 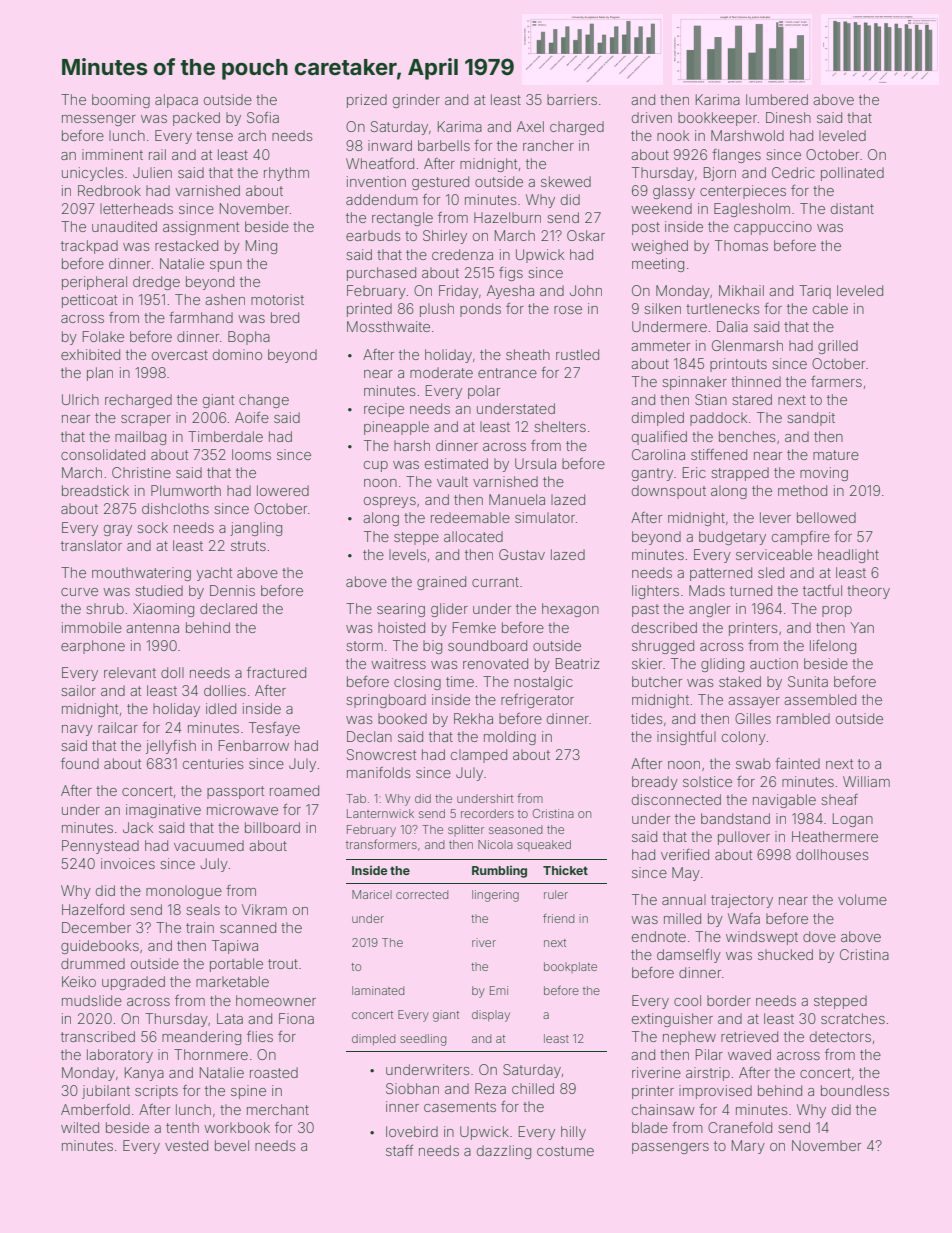 I want to click on lighters, so click(x=655, y=592).
